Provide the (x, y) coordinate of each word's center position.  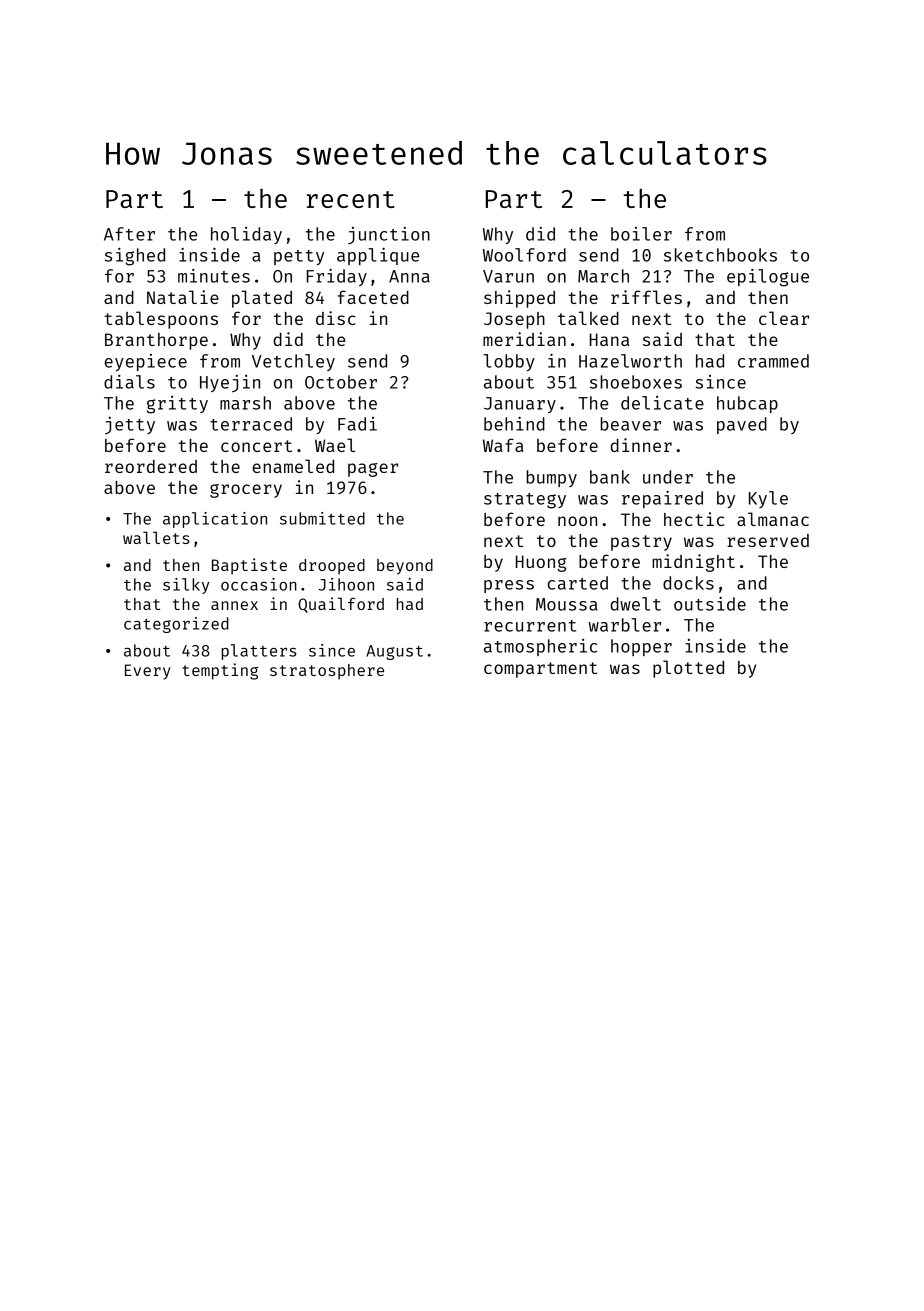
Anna (409, 276)
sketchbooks (720, 255)
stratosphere (327, 672)
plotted (688, 669)
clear (784, 318)
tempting (220, 671)
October (341, 382)
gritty (177, 405)
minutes (214, 276)
